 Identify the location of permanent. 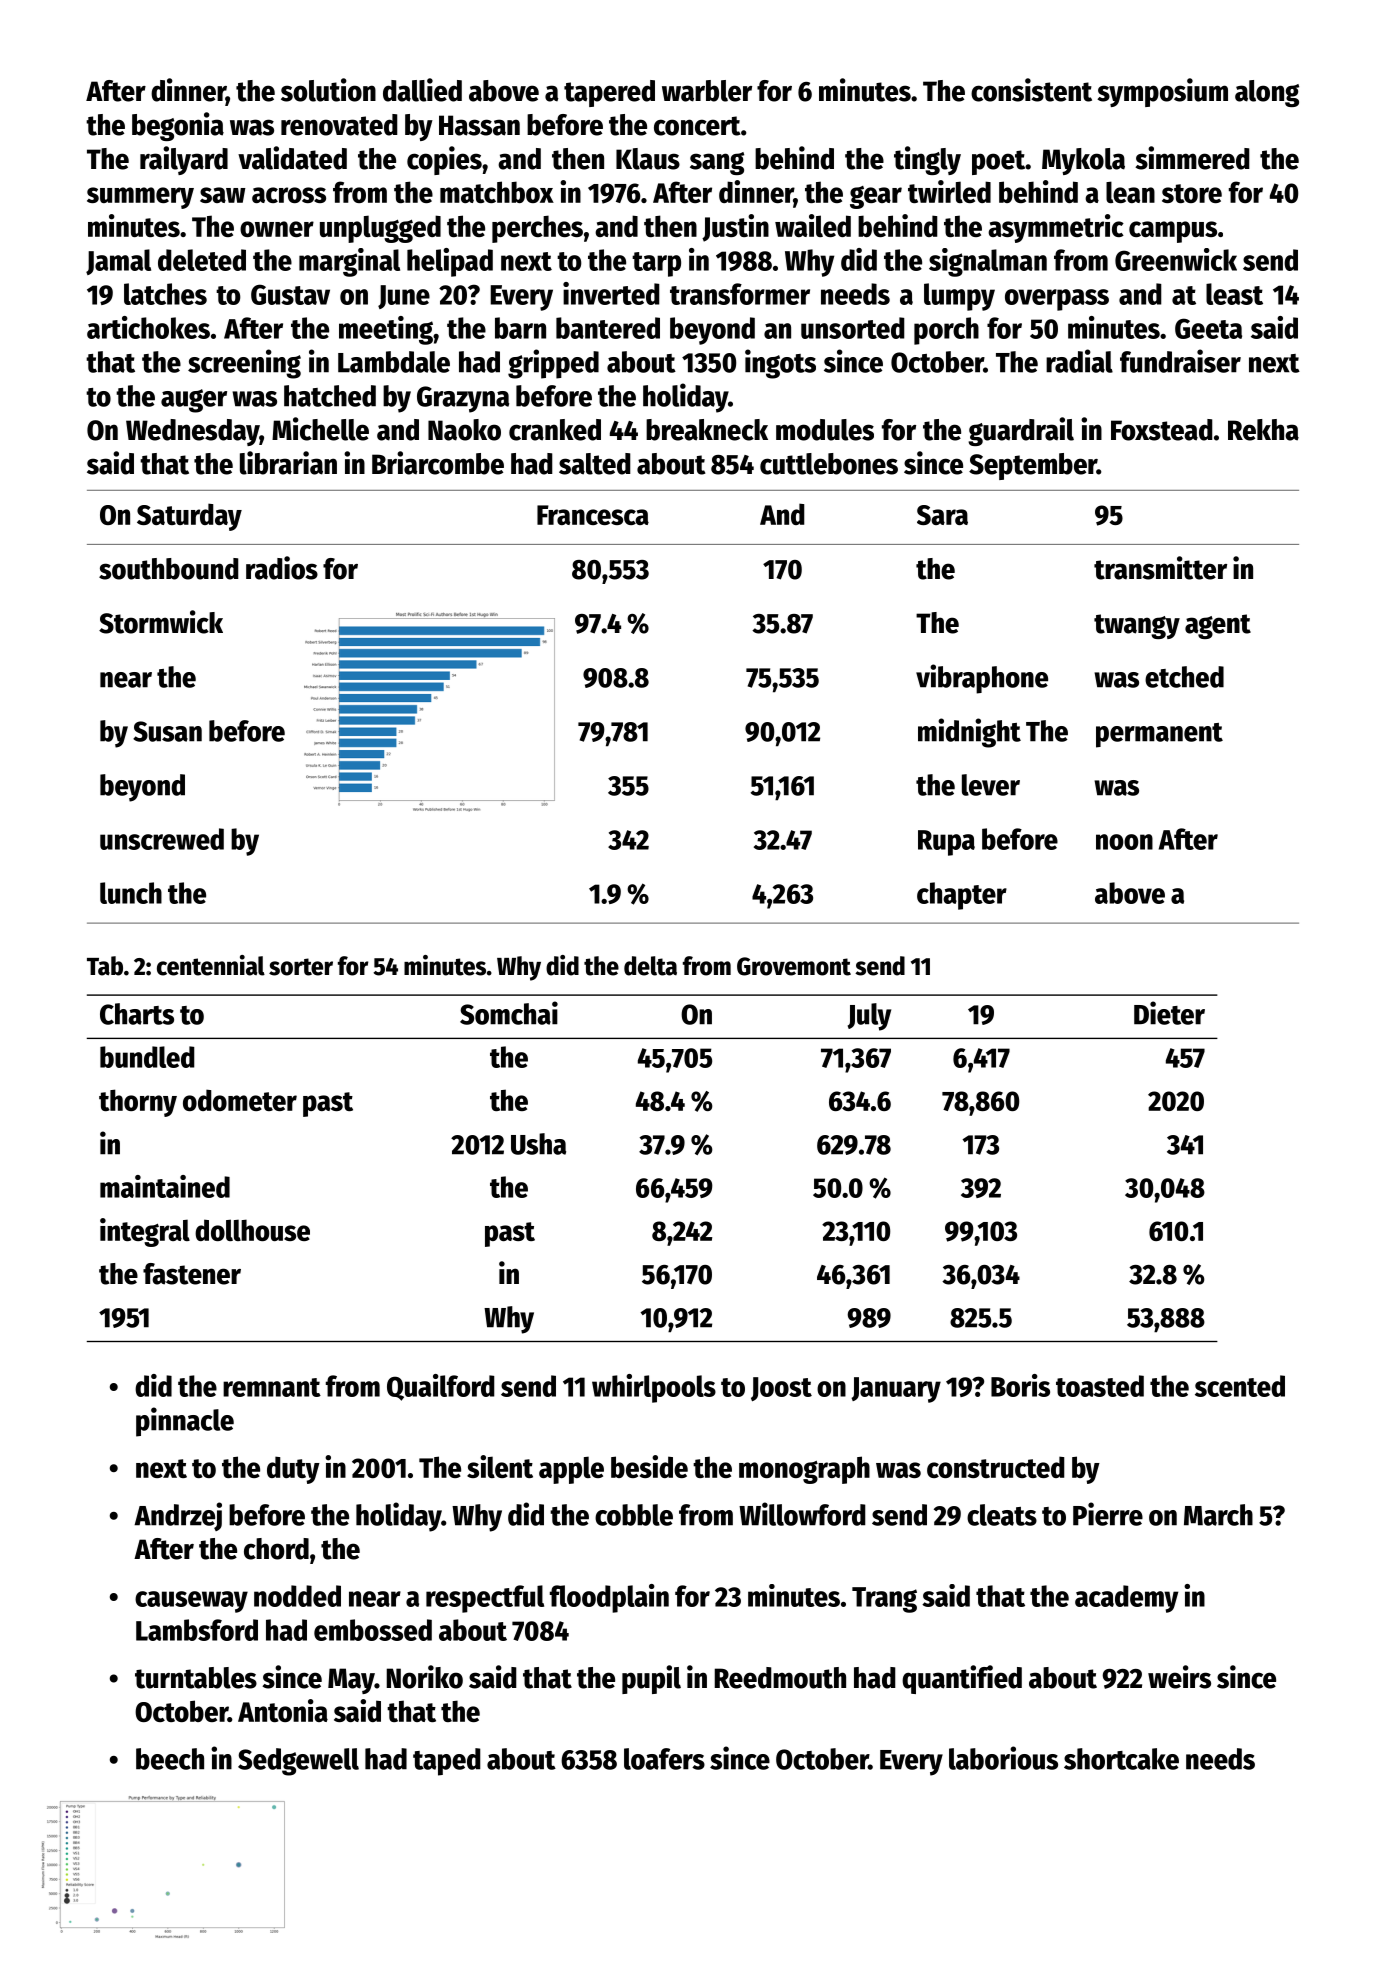
(1159, 735).
